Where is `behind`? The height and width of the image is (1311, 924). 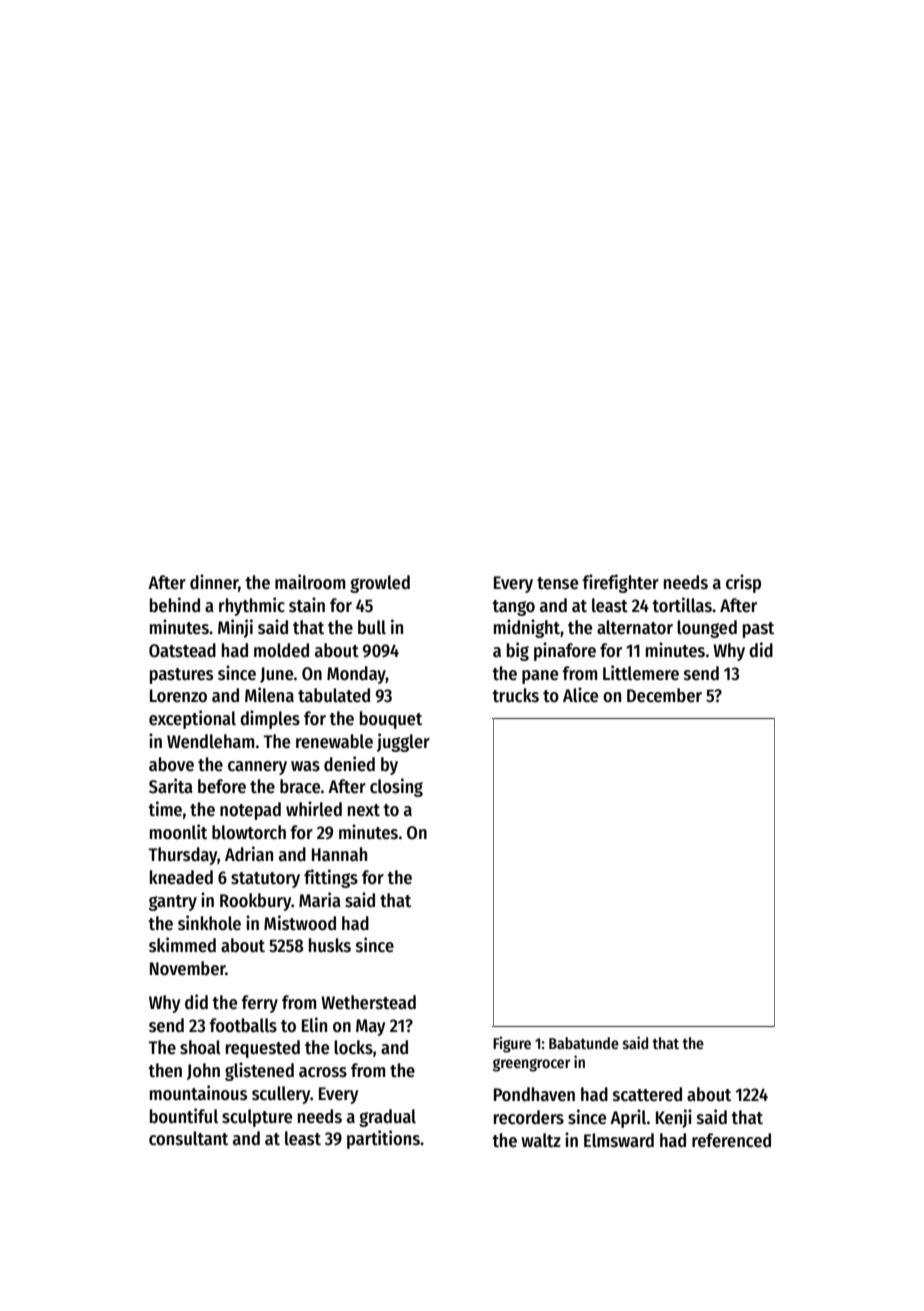
behind is located at coordinates (175, 605).
